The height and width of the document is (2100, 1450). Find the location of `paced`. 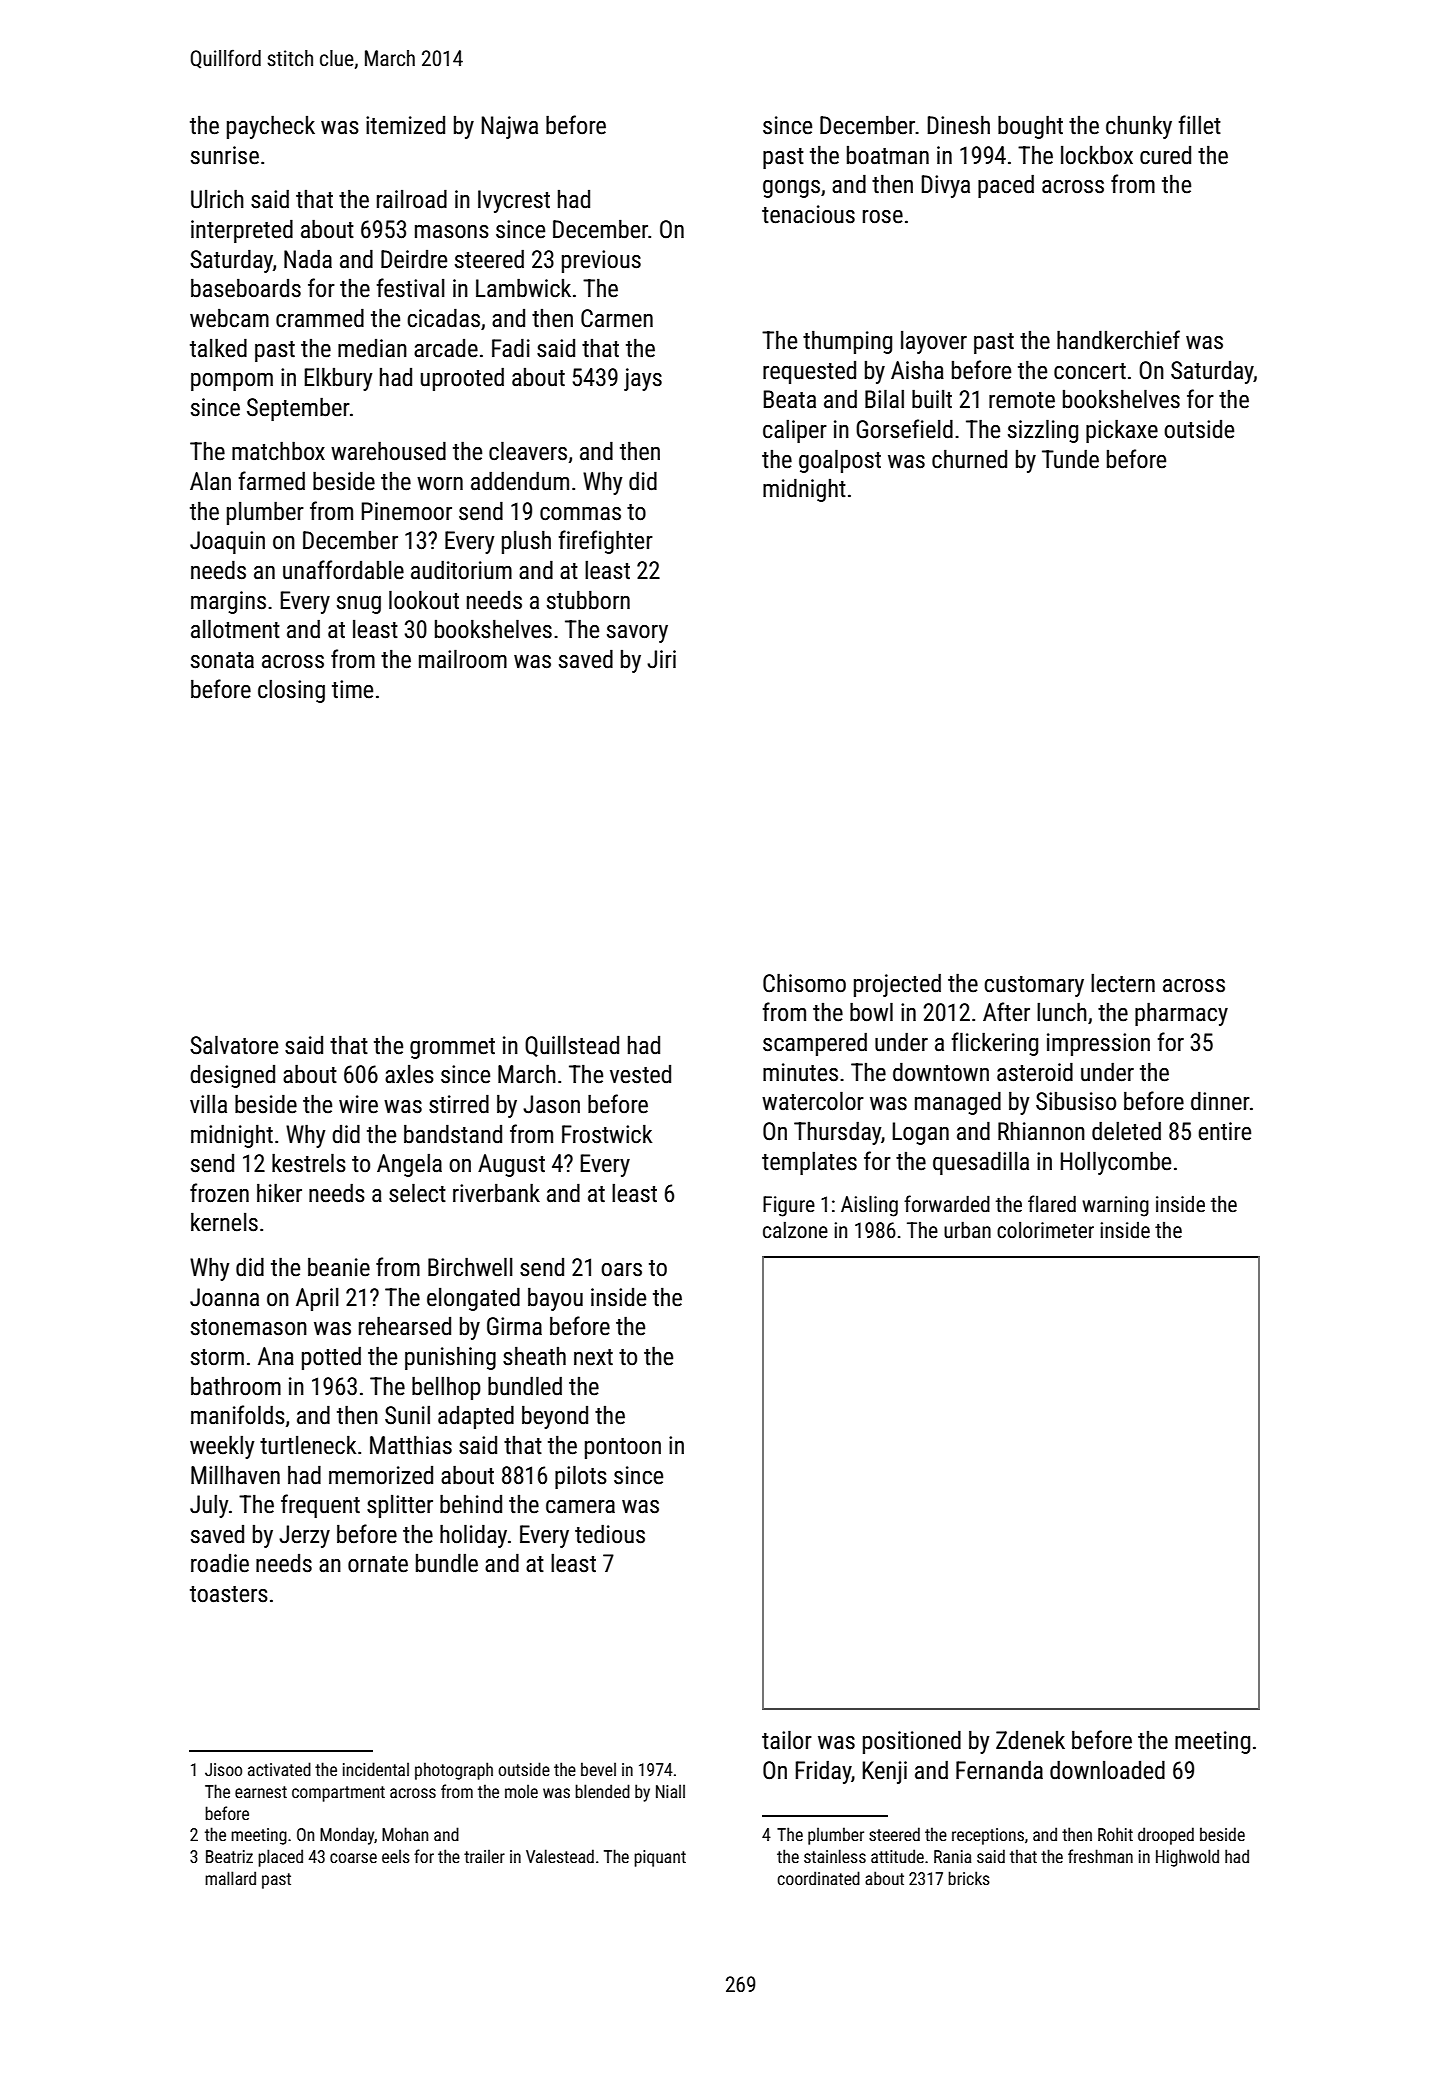

paced is located at coordinates (1006, 186).
